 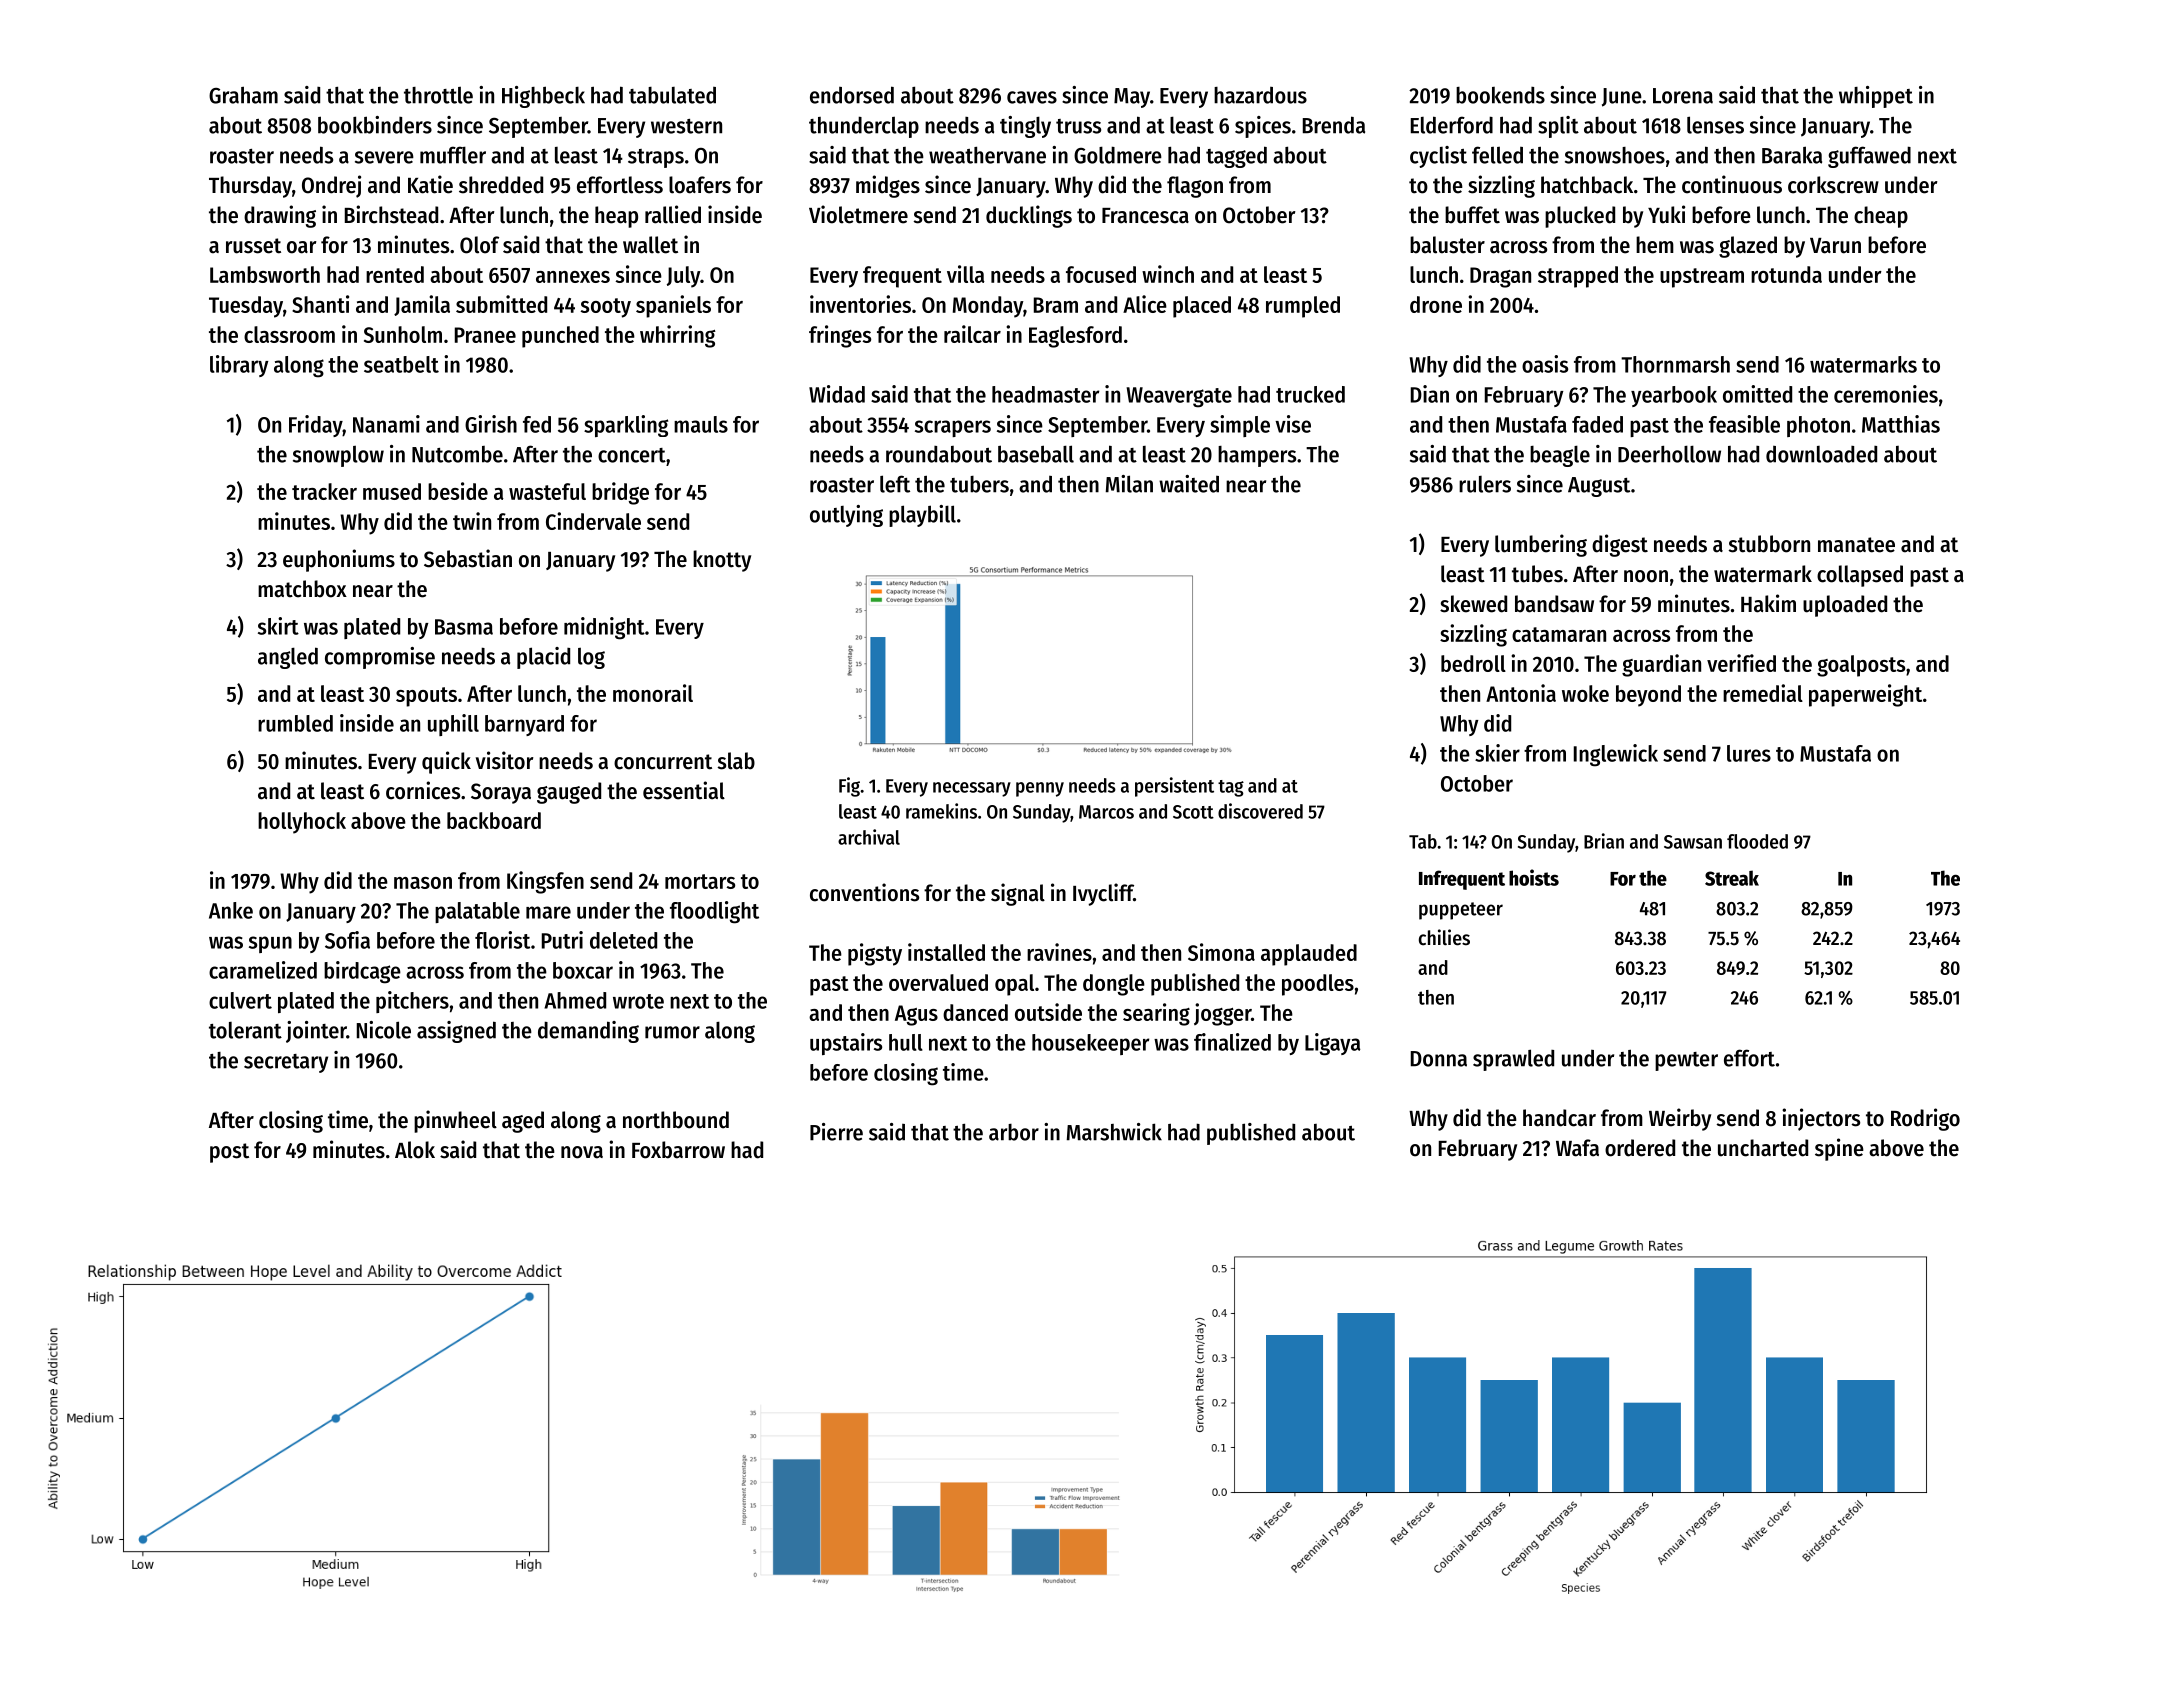 I want to click on downloaded, so click(x=1821, y=454).
